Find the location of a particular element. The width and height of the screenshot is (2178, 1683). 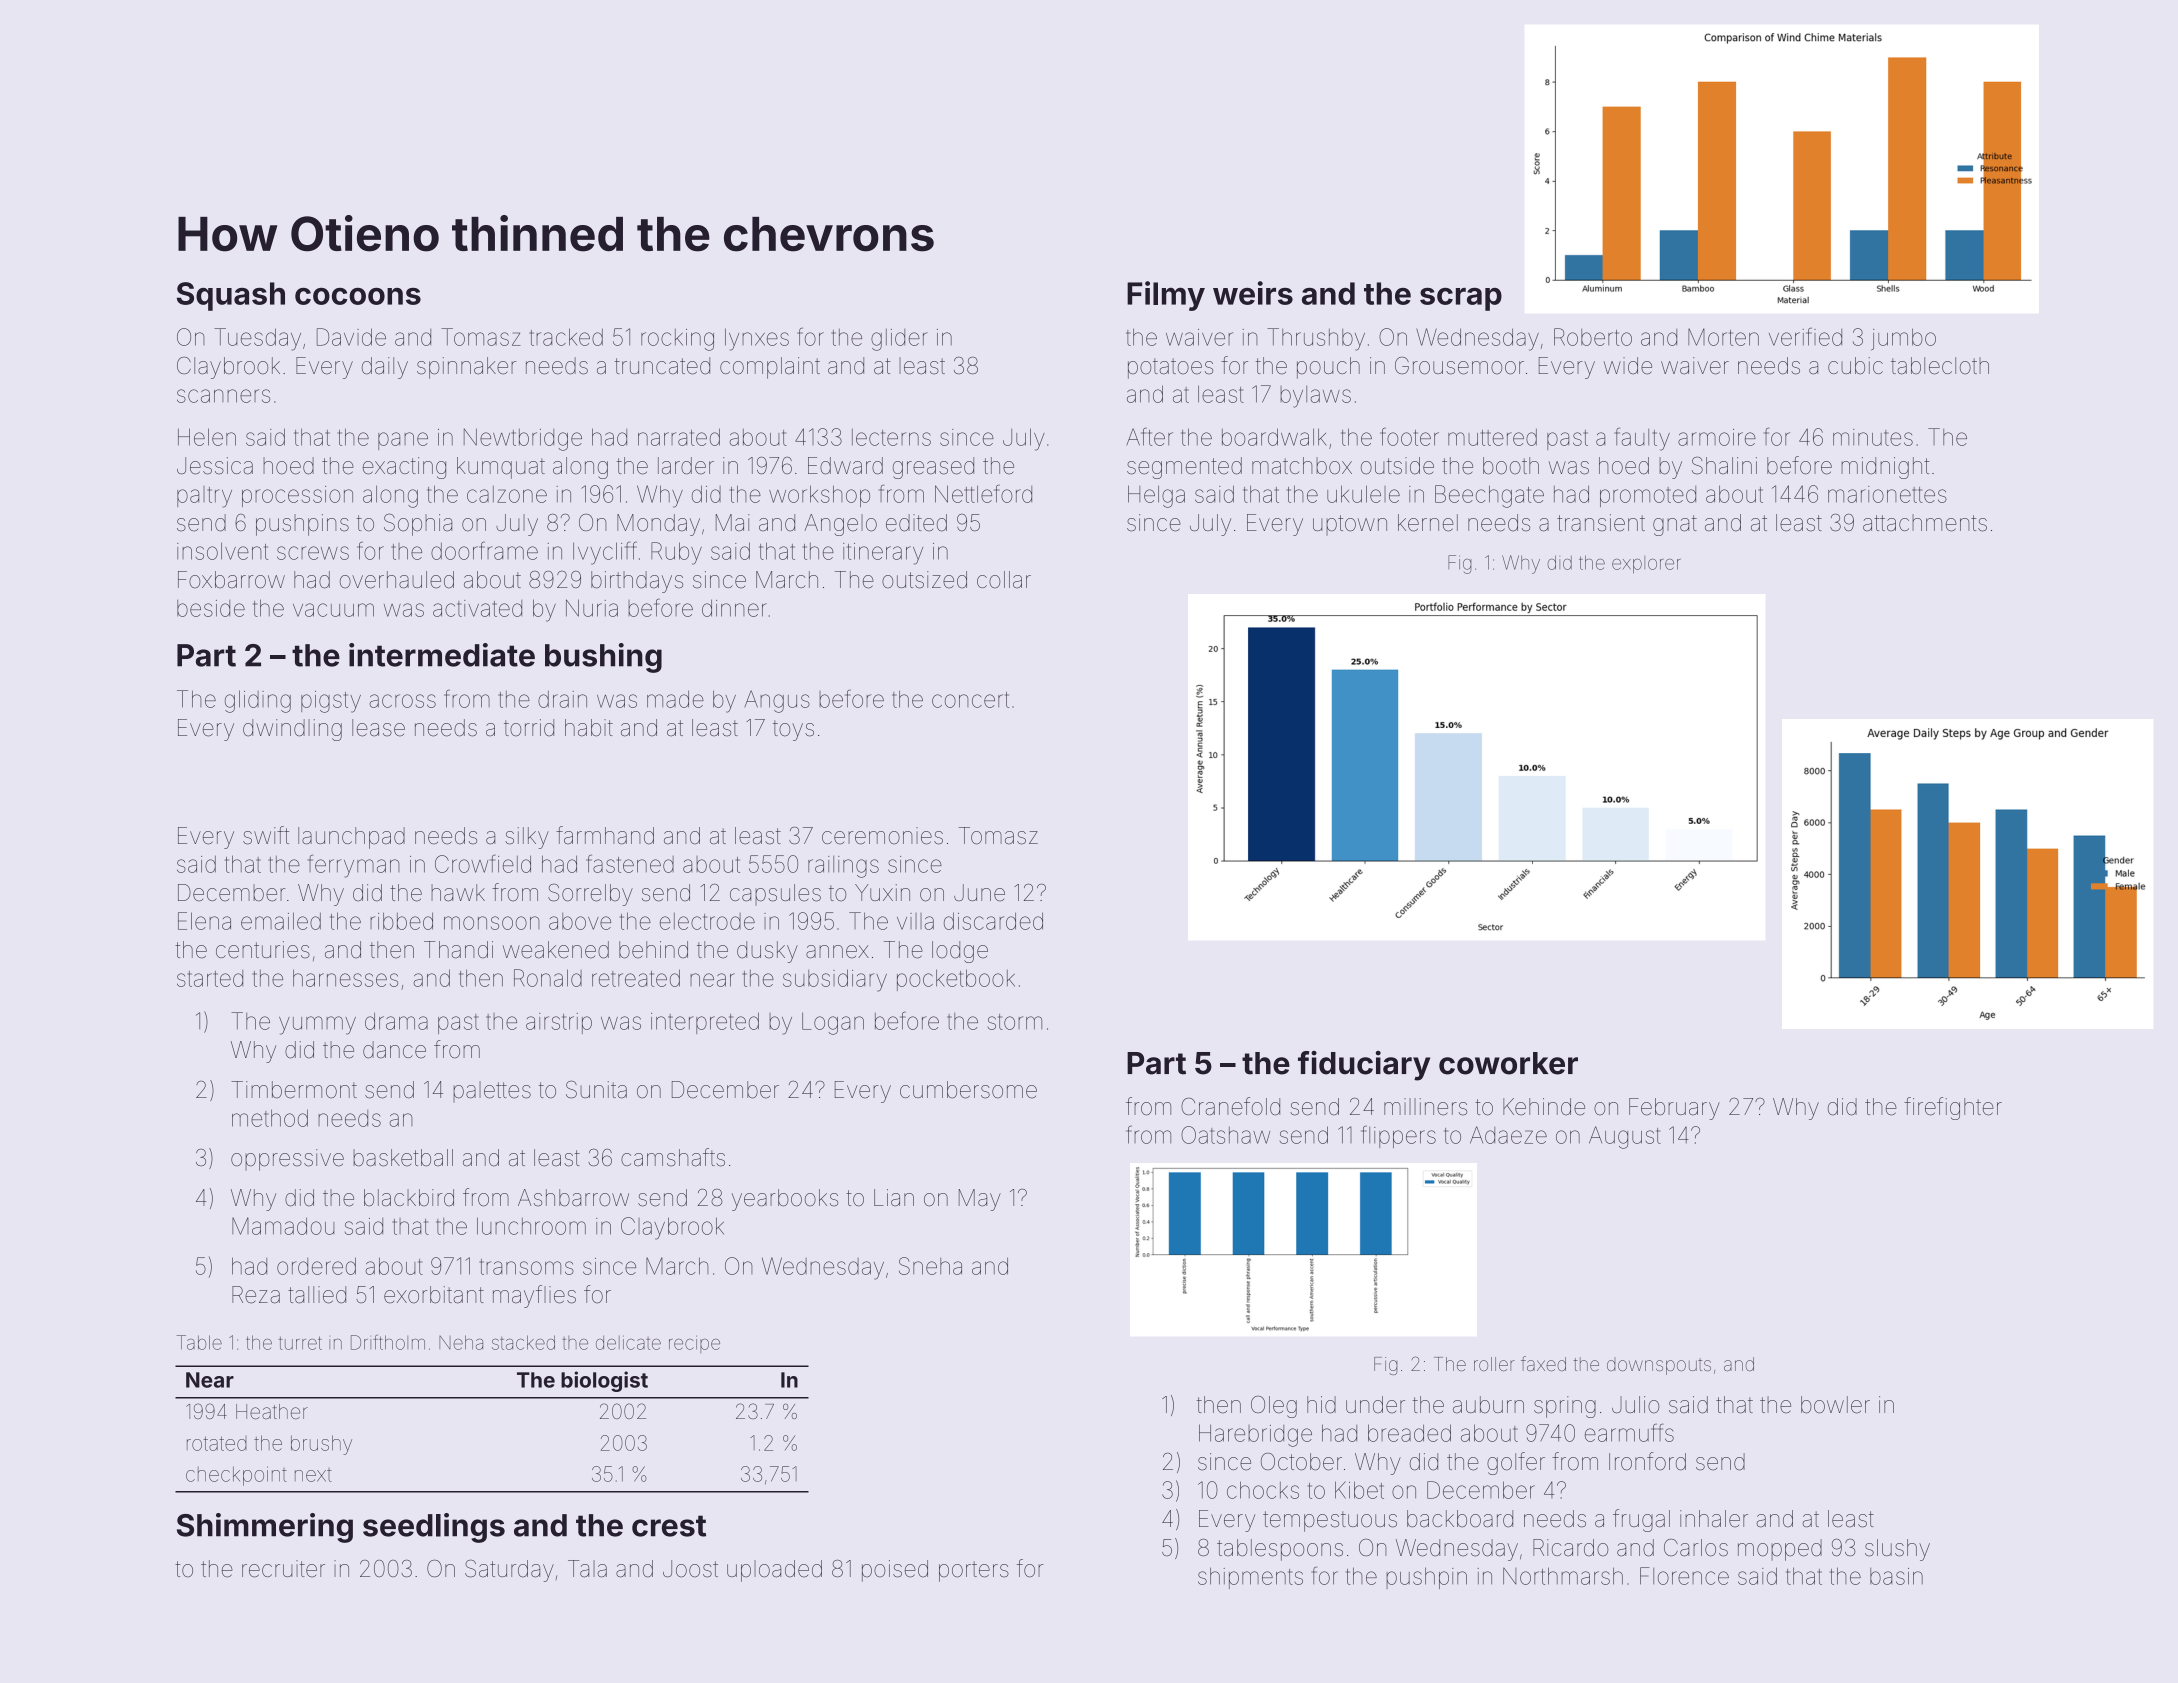

porters is located at coordinates (974, 1571).
